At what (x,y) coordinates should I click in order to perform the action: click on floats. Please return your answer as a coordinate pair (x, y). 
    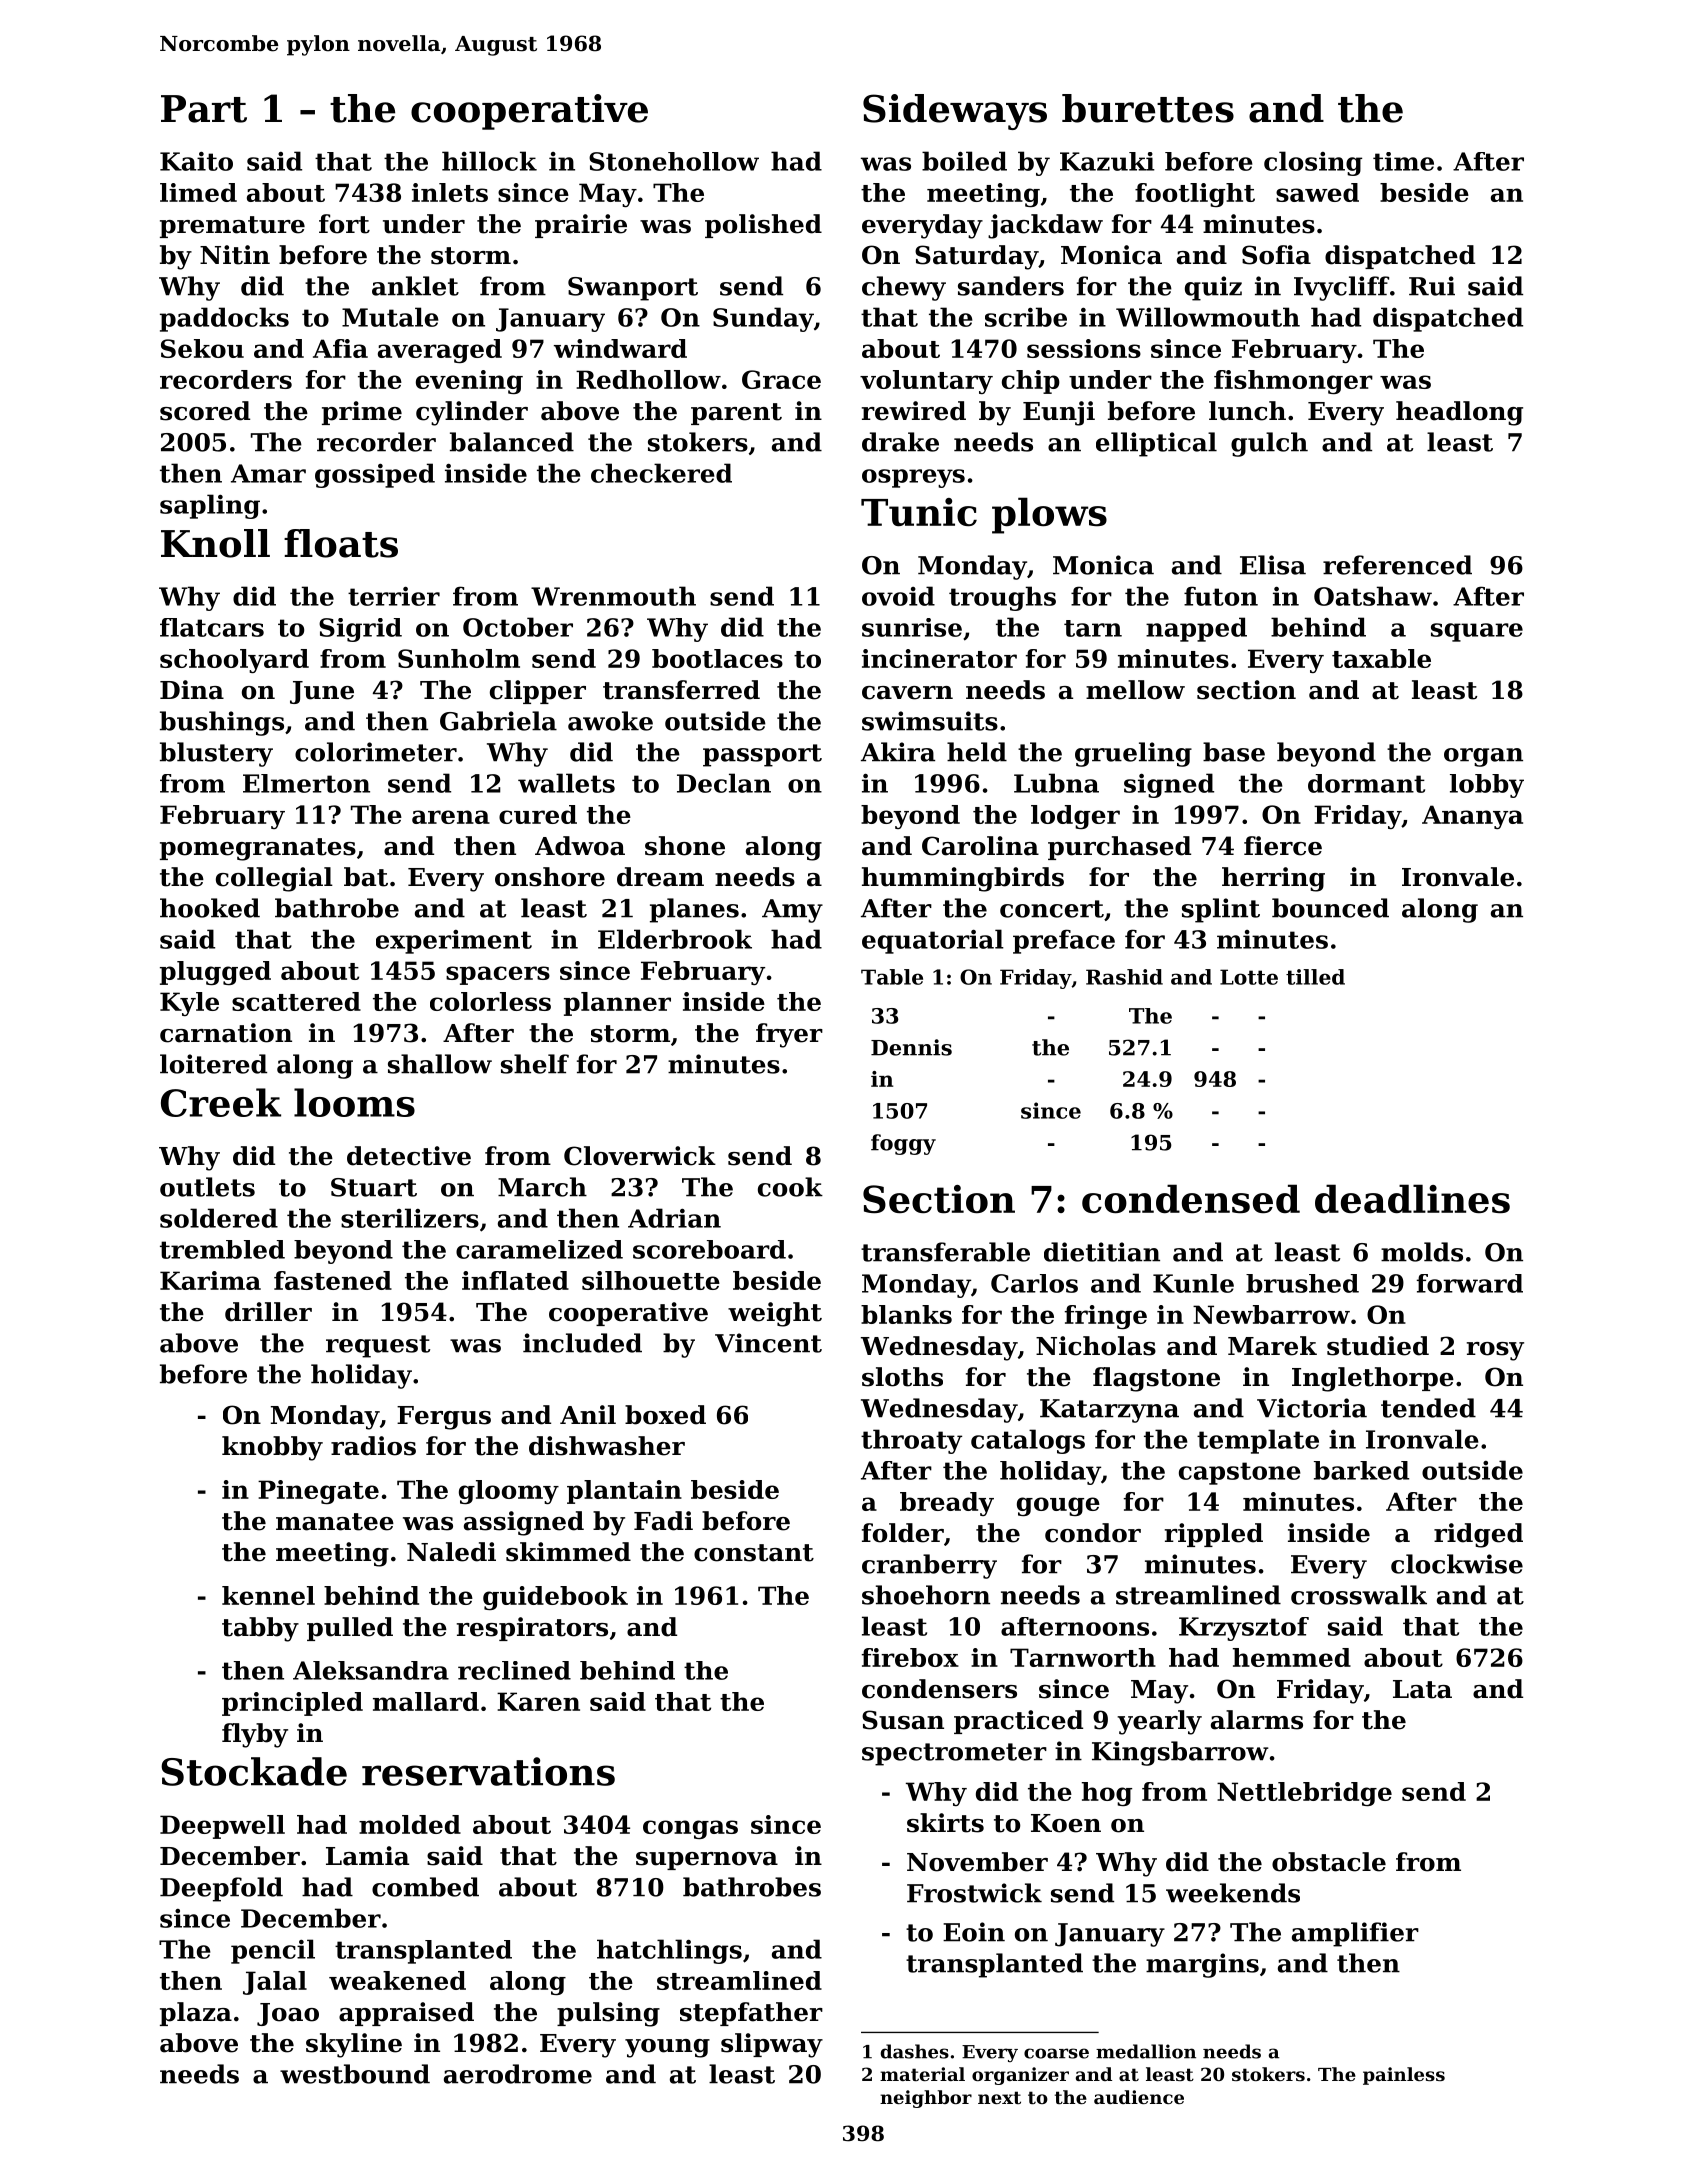
    Looking at the image, I should click on (341, 543).
